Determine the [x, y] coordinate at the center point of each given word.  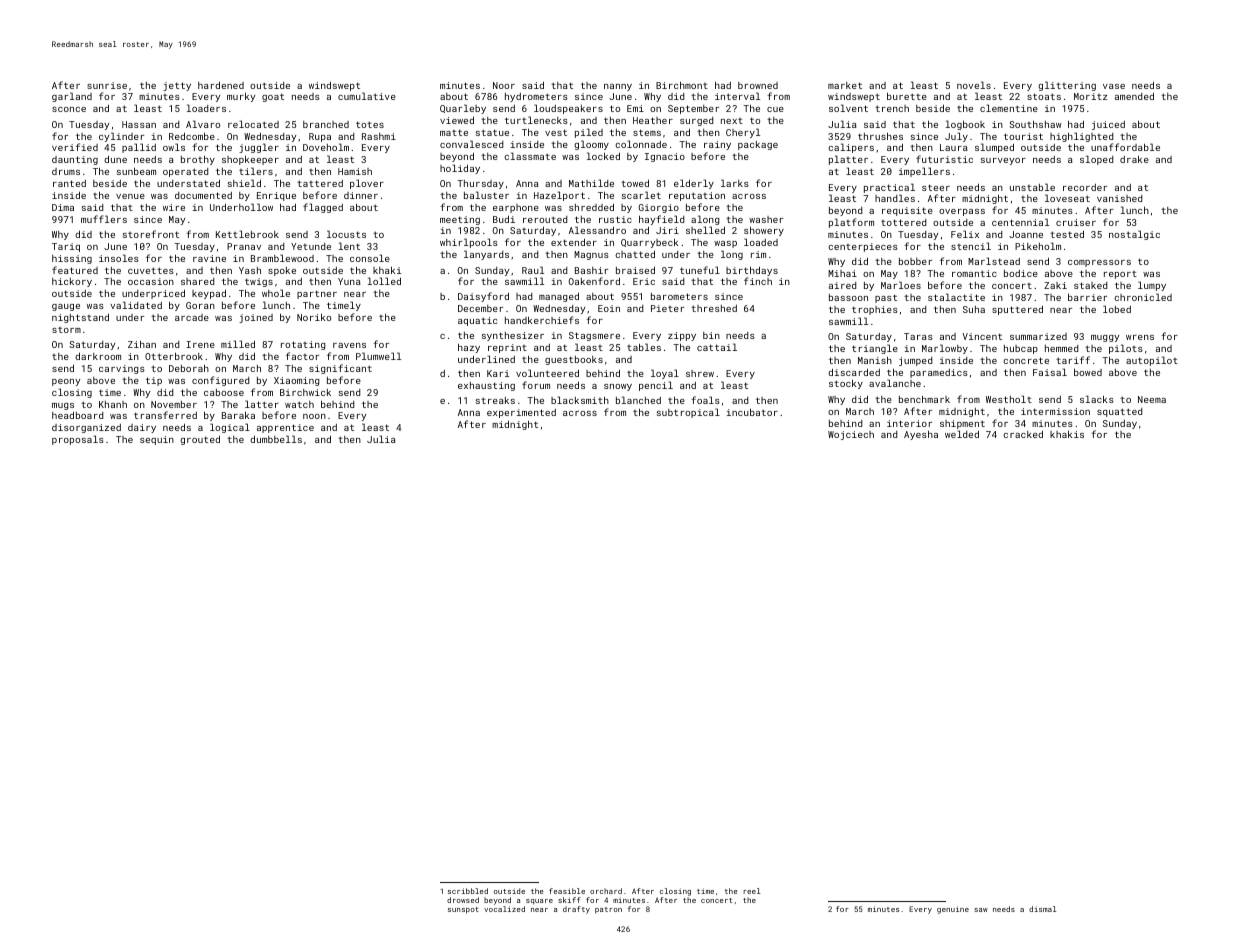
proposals [78, 440]
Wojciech [851, 435]
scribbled [468, 891]
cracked [1023, 434]
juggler [259, 148]
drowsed [463, 900]
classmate [530, 156]
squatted [1119, 412]
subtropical [688, 413]
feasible [567, 891]
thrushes [880, 136]
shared [197, 281]
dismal [1042, 909]
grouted [200, 440]
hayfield [661, 220]
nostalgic [1134, 235]
